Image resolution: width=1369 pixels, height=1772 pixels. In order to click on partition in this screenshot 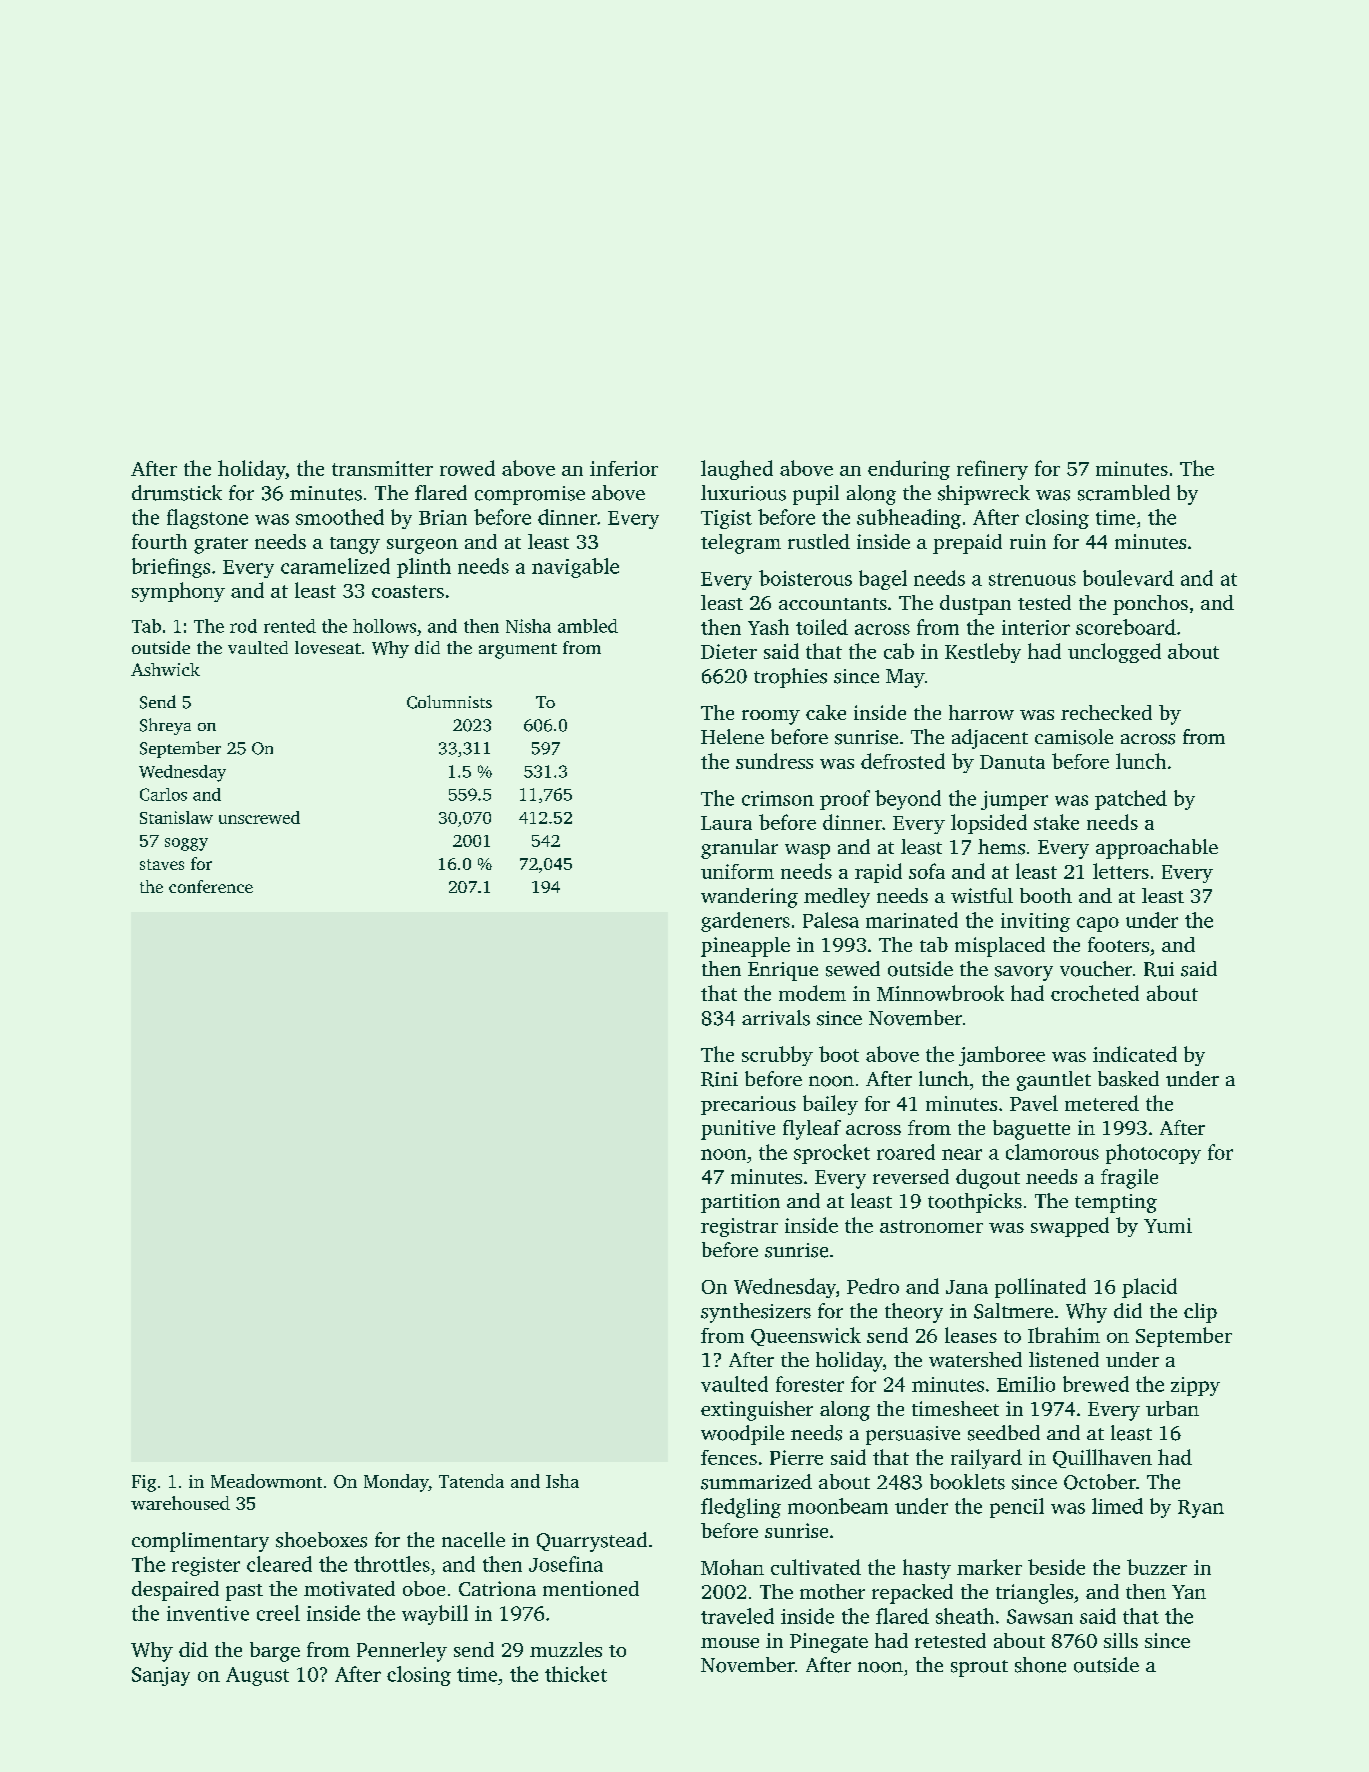, I will do `click(740, 1203)`.
